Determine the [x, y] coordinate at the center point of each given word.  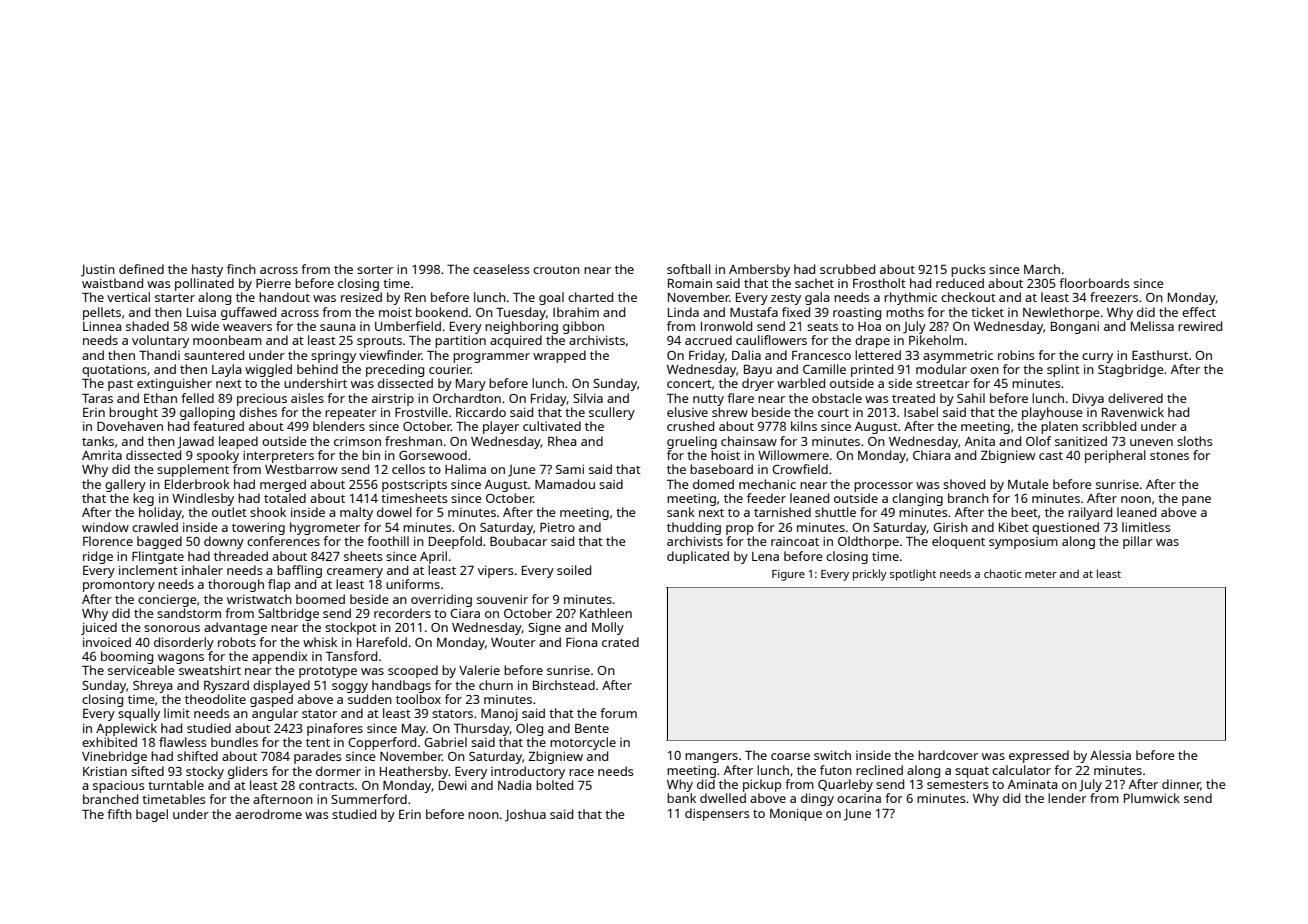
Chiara [931, 455]
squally [139, 714]
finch [241, 269]
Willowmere [793, 455]
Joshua [525, 815]
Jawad [195, 442]
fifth [119, 814]
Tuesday [521, 313]
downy [224, 542]
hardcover [948, 755]
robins [1016, 355]
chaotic [1003, 573]
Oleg [529, 729]
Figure [788, 575]
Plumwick [1152, 798]
